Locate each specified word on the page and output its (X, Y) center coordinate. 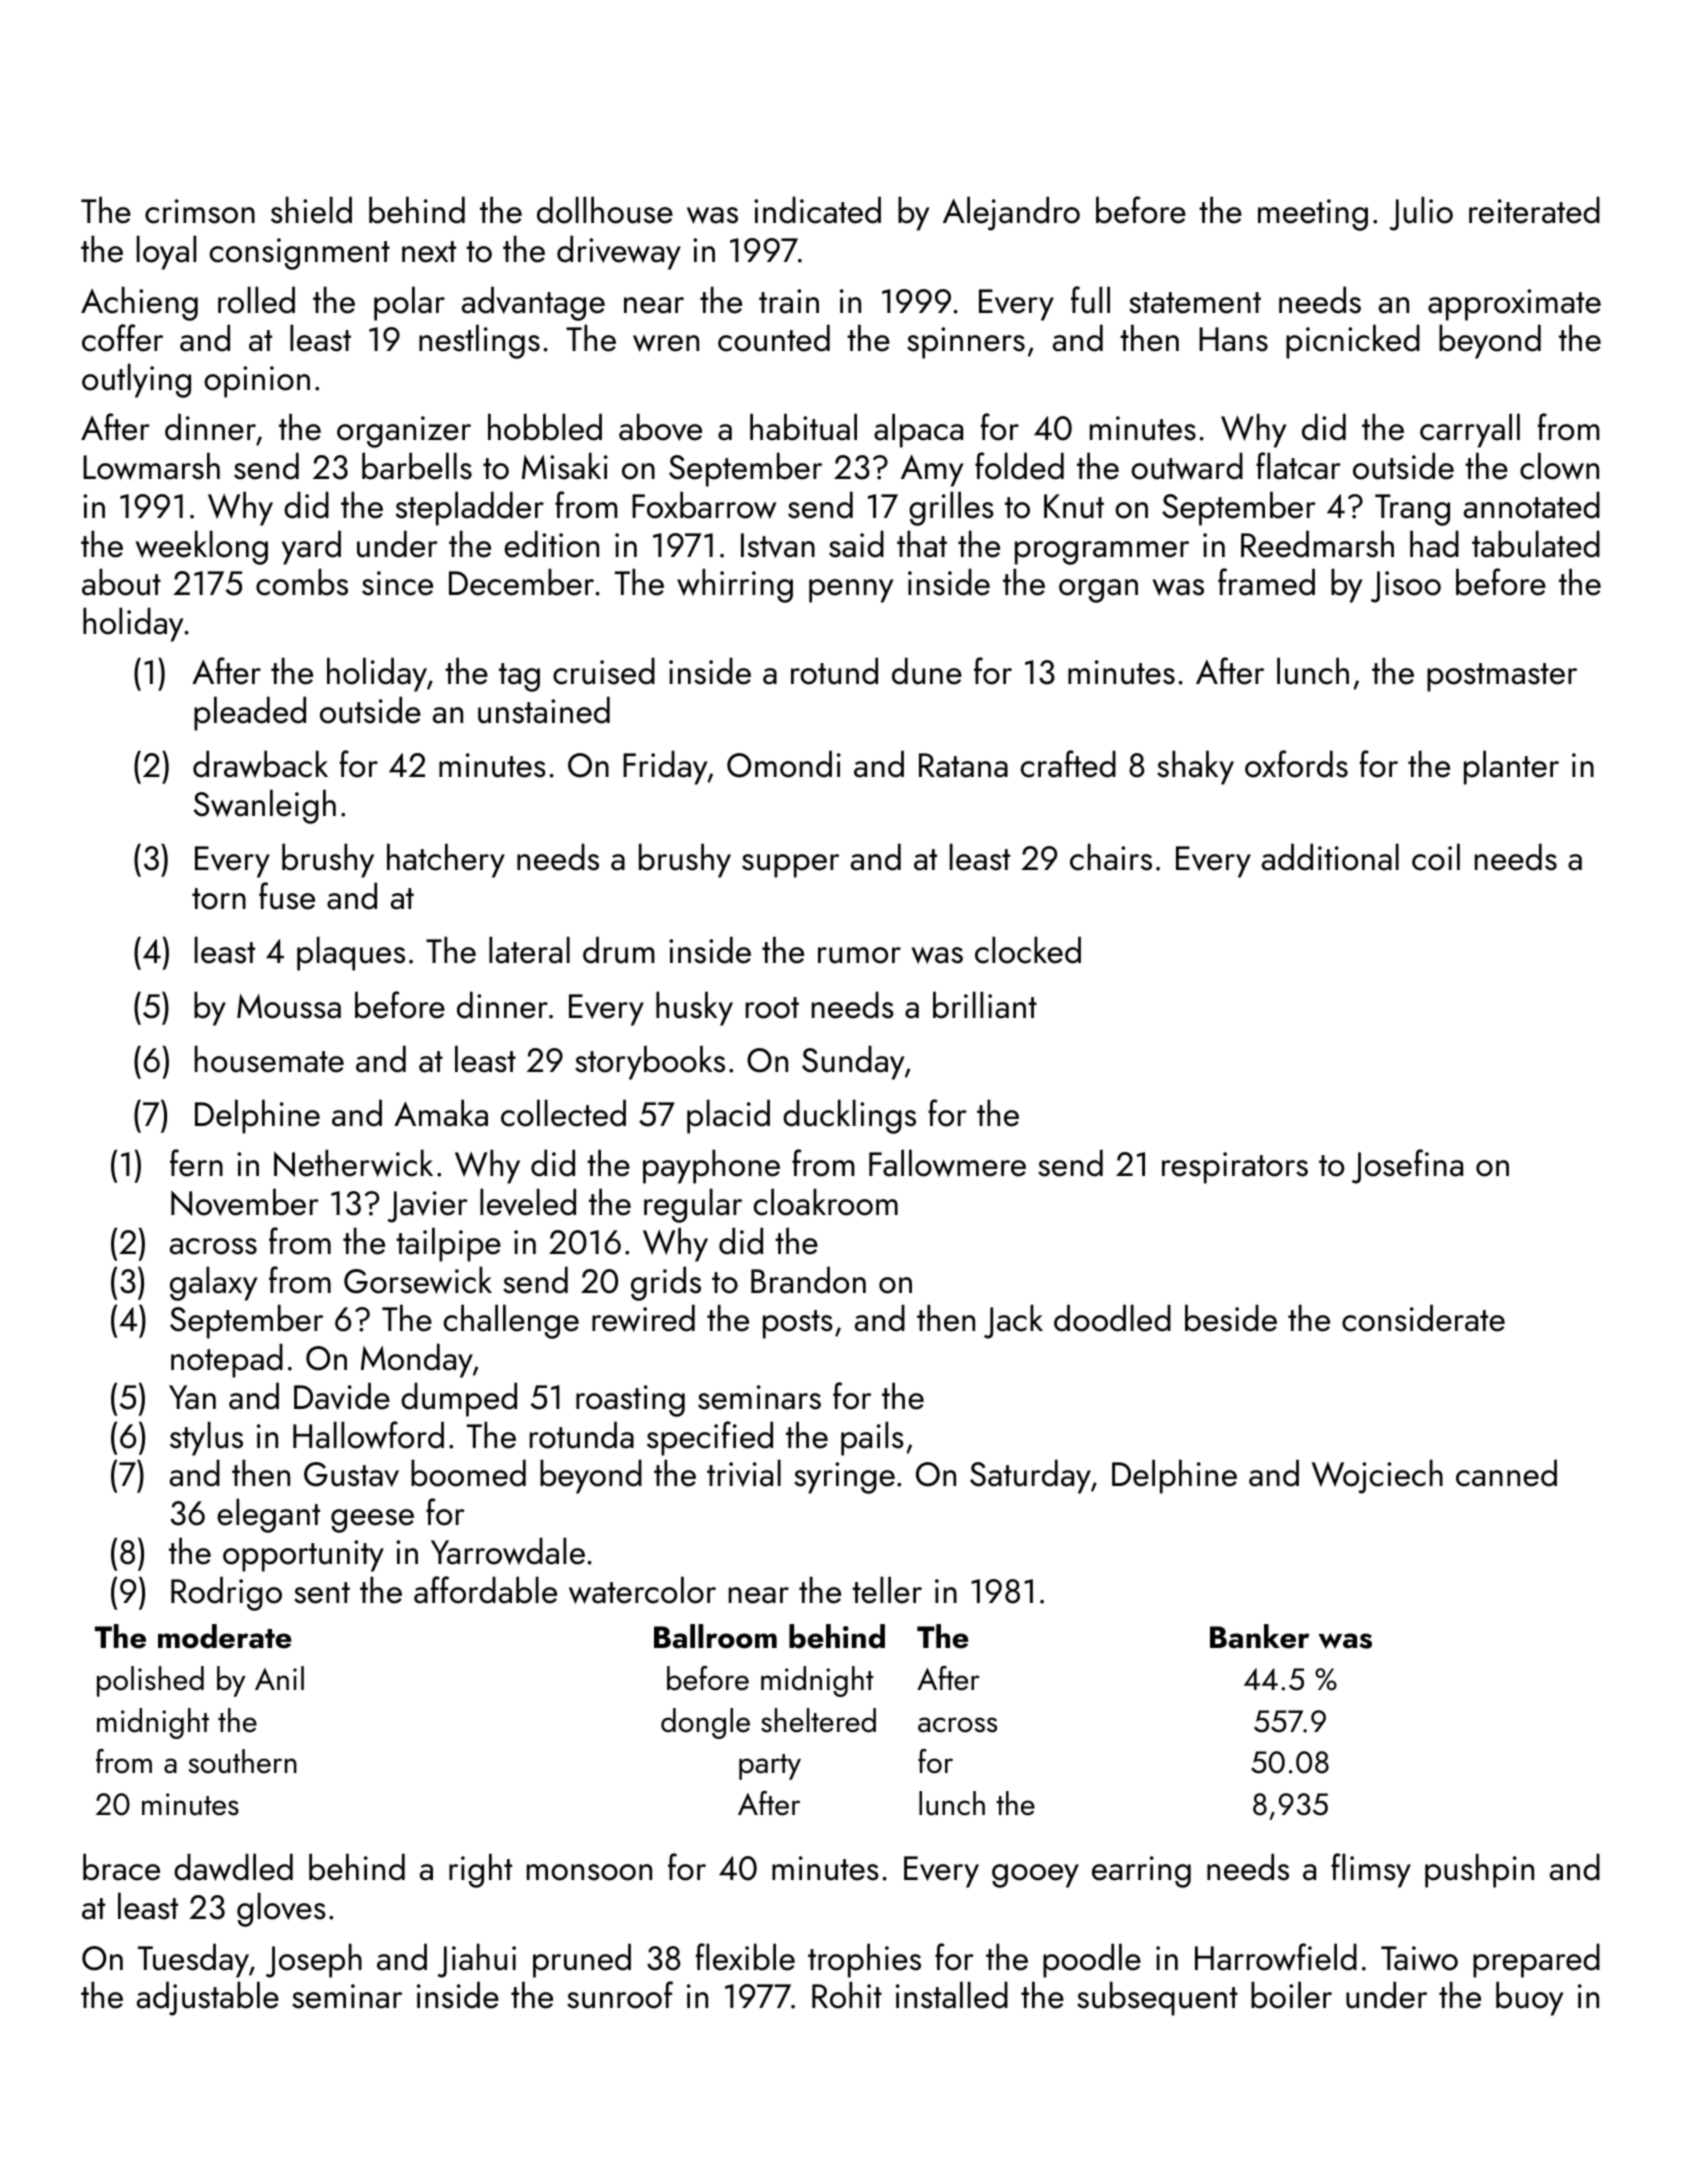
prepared (1536, 1960)
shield (311, 210)
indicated (817, 210)
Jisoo (1406, 587)
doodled (1112, 1318)
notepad (227, 1360)
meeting (1313, 215)
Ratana (963, 765)
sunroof (620, 1995)
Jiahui (476, 1960)
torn (219, 899)
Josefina (1407, 1166)
